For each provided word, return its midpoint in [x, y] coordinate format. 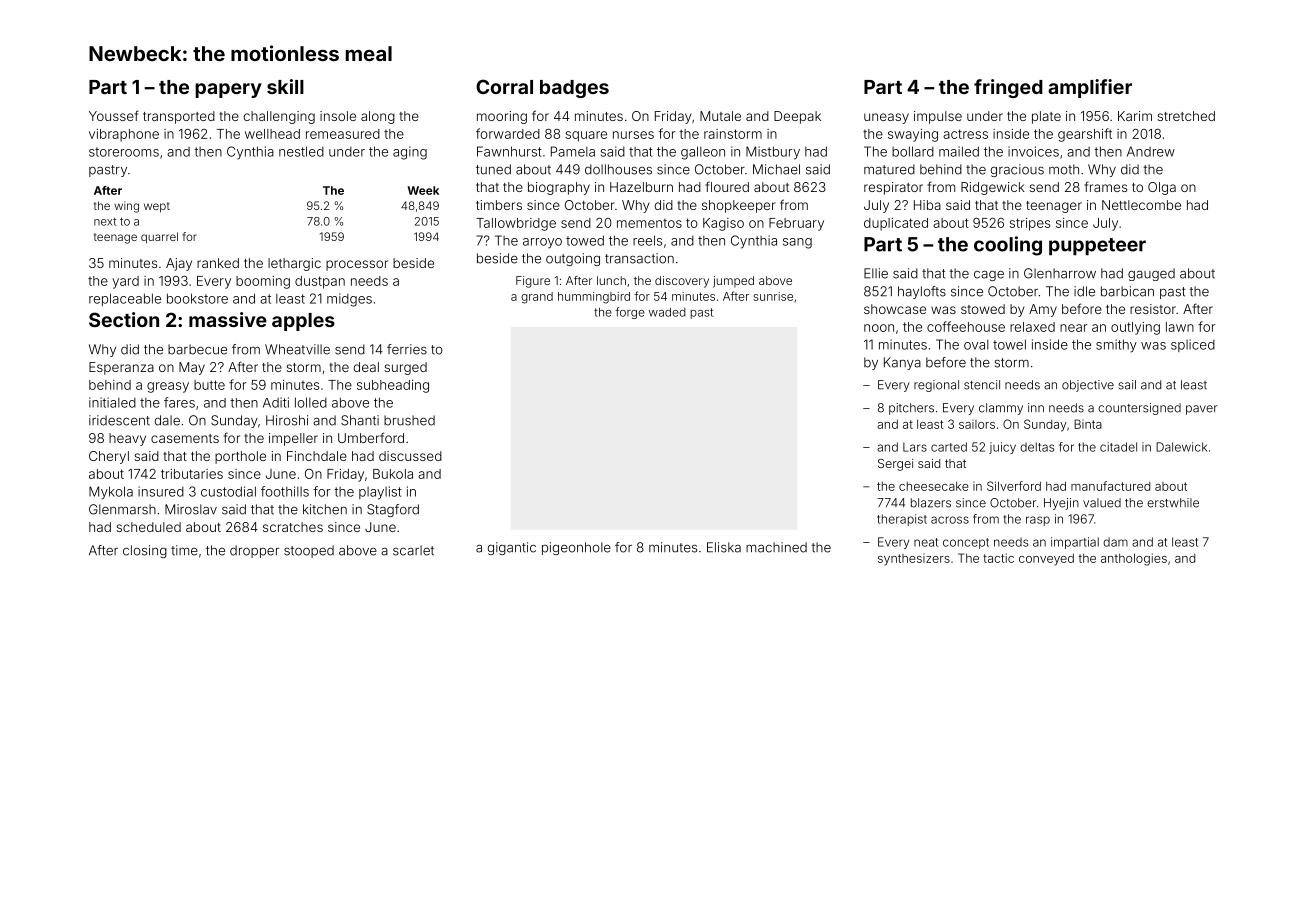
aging [410, 153]
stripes [1029, 224]
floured [727, 186]
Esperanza [121, 368]
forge [630, 313]
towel [1009, 344]
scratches [293, 527]
